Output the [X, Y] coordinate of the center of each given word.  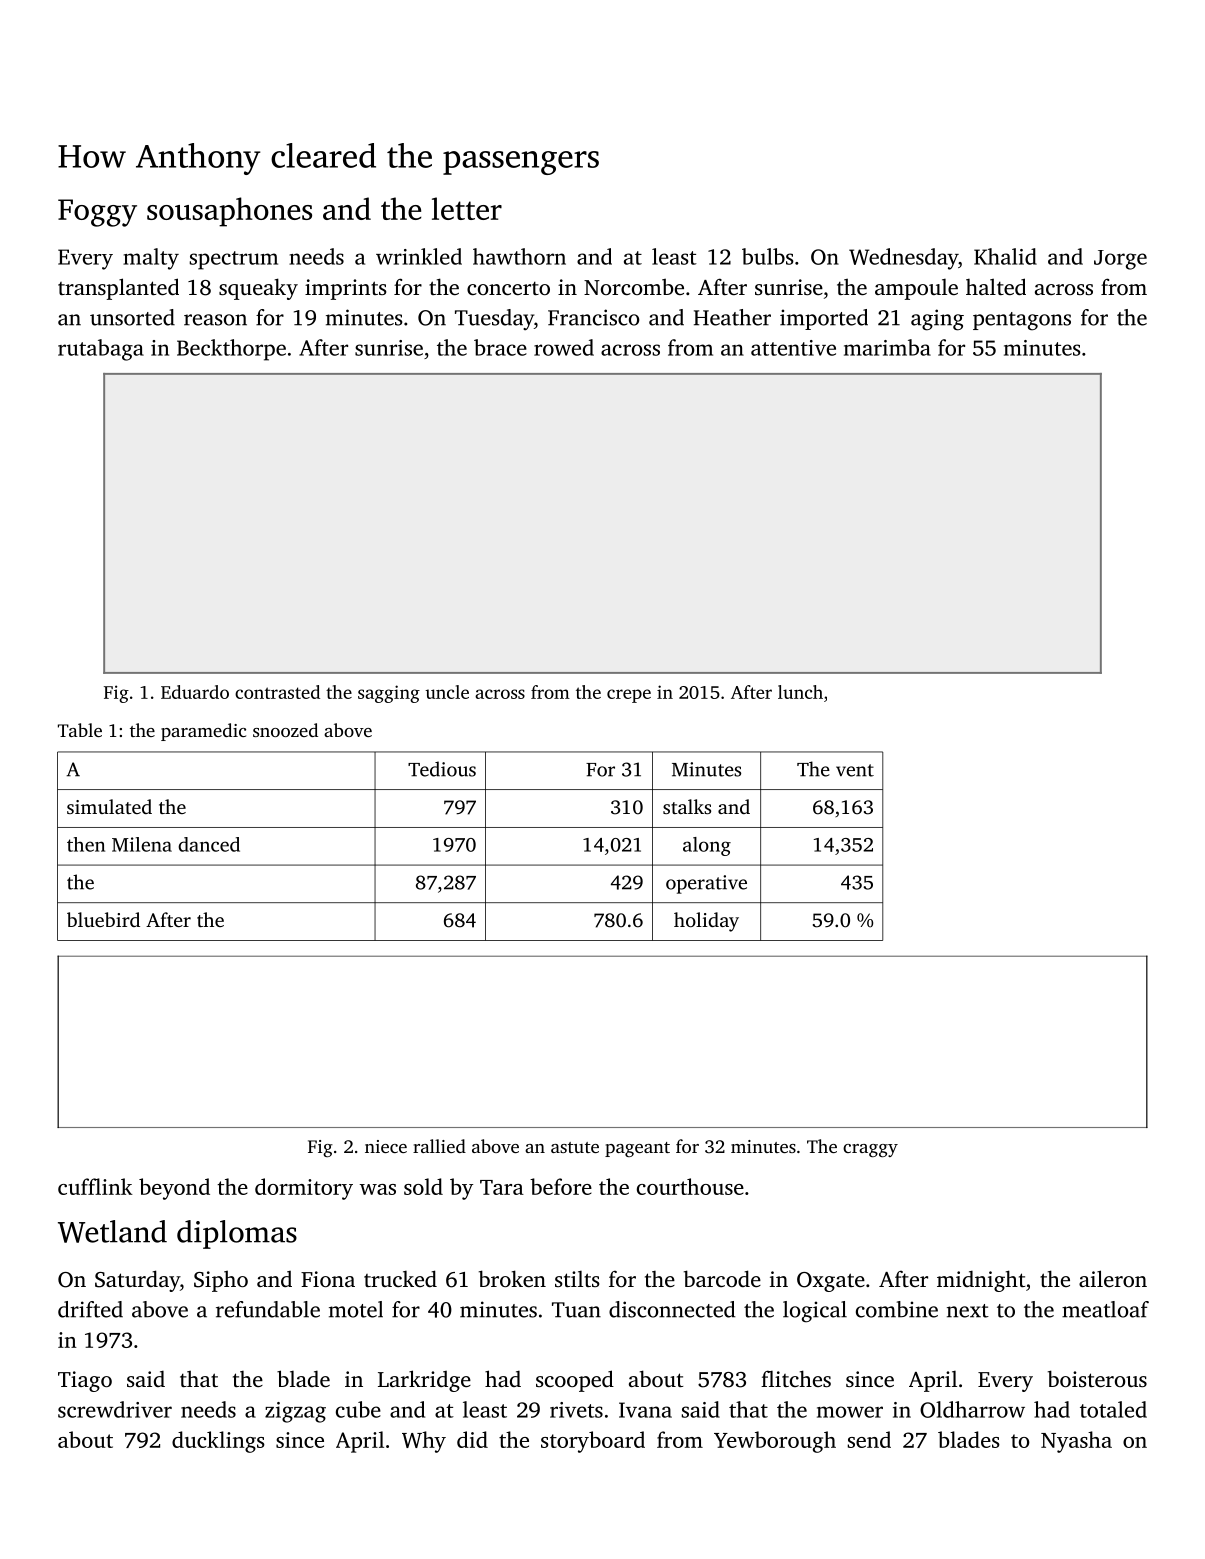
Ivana [645, 1410]
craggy [870, 1150]
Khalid [1005, 256]
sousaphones [229, 212]
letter [467, 208]
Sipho [221, 1281]
